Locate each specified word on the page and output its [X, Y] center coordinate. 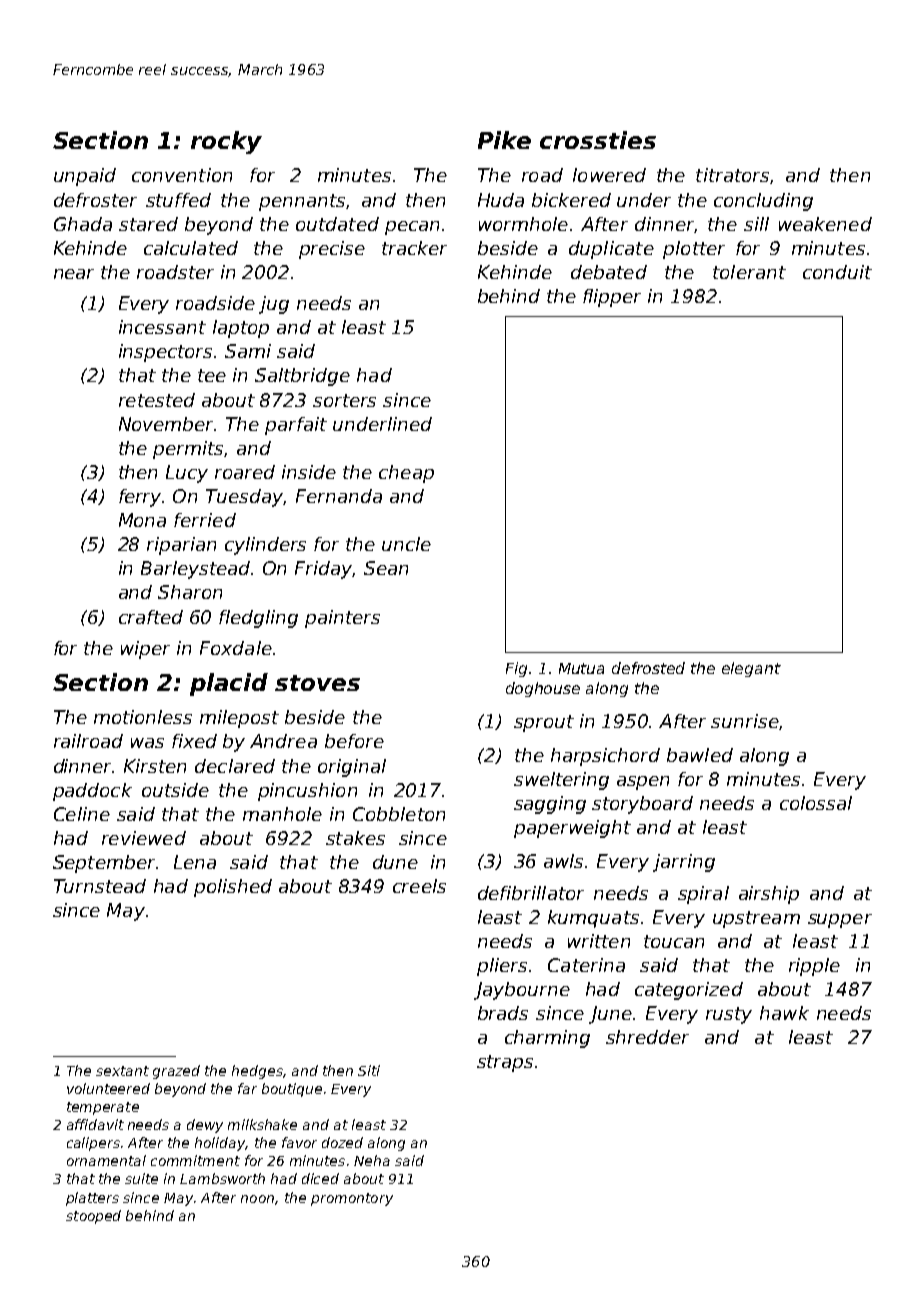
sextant [122, 1071]
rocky [226, 142]
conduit [837, 272]
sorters [344, 400]
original [352, 768]
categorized [689, 991]
